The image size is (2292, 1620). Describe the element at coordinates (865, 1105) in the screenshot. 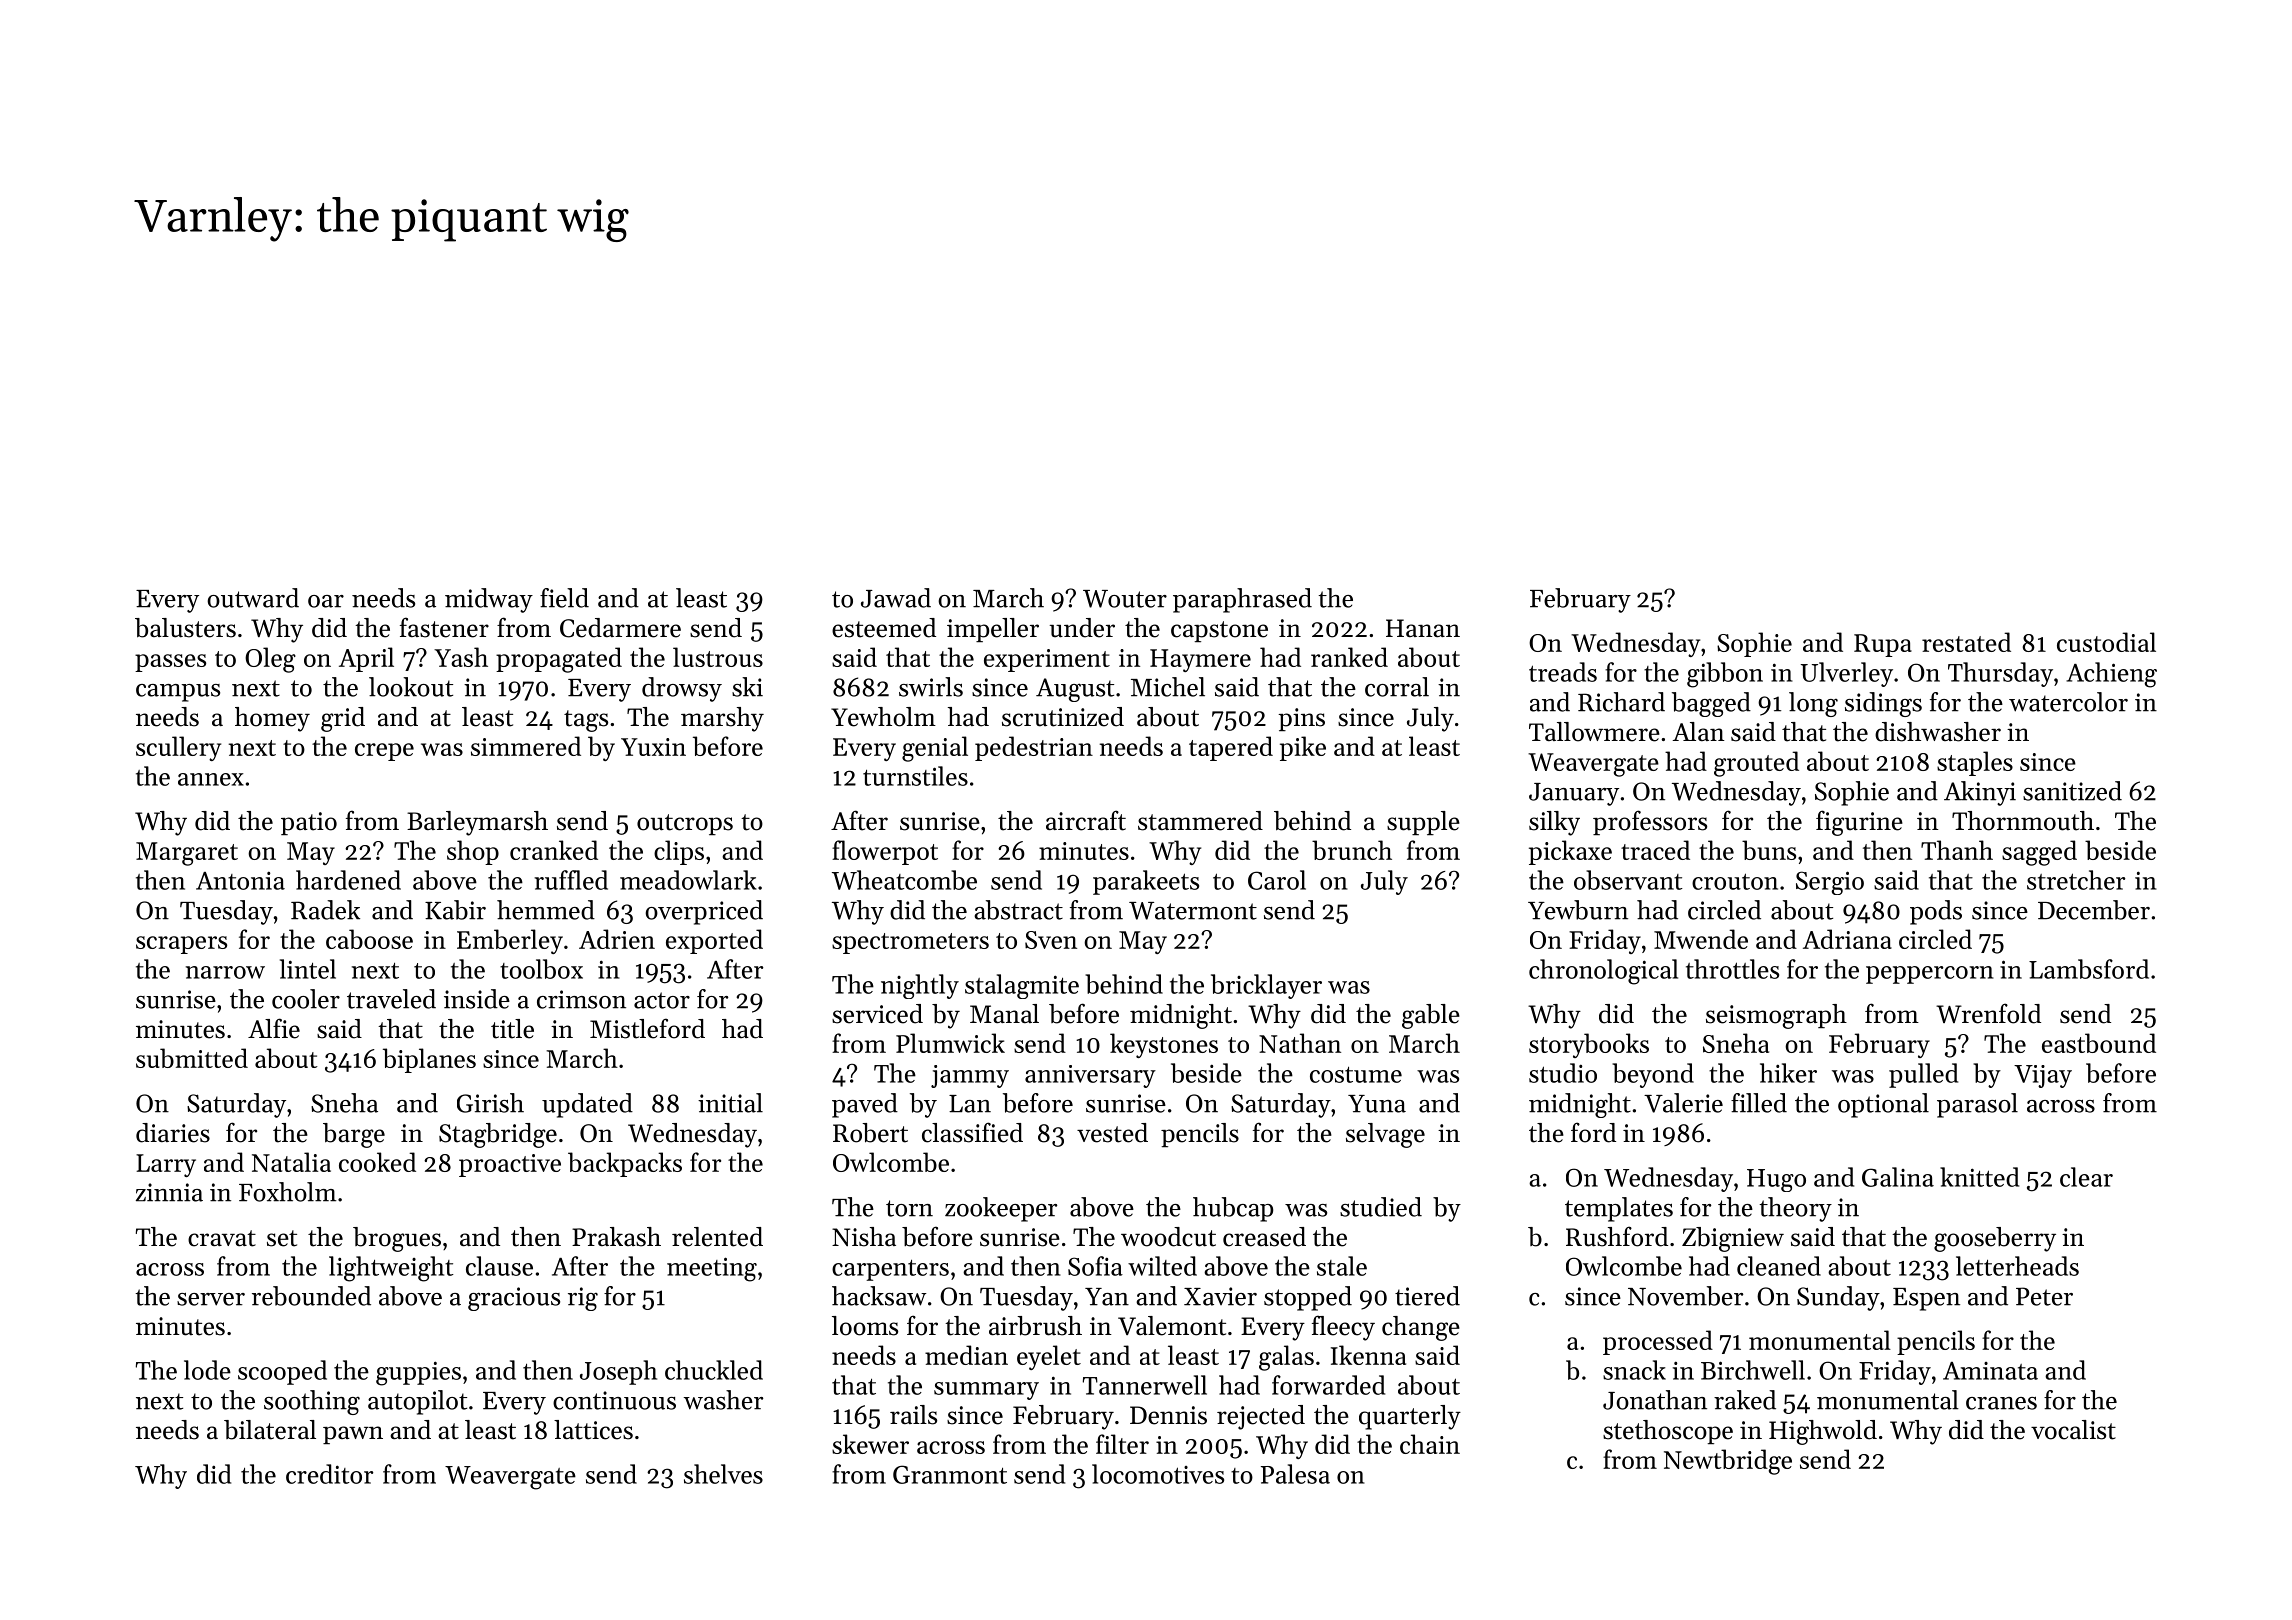

I see `paved` at that location.
